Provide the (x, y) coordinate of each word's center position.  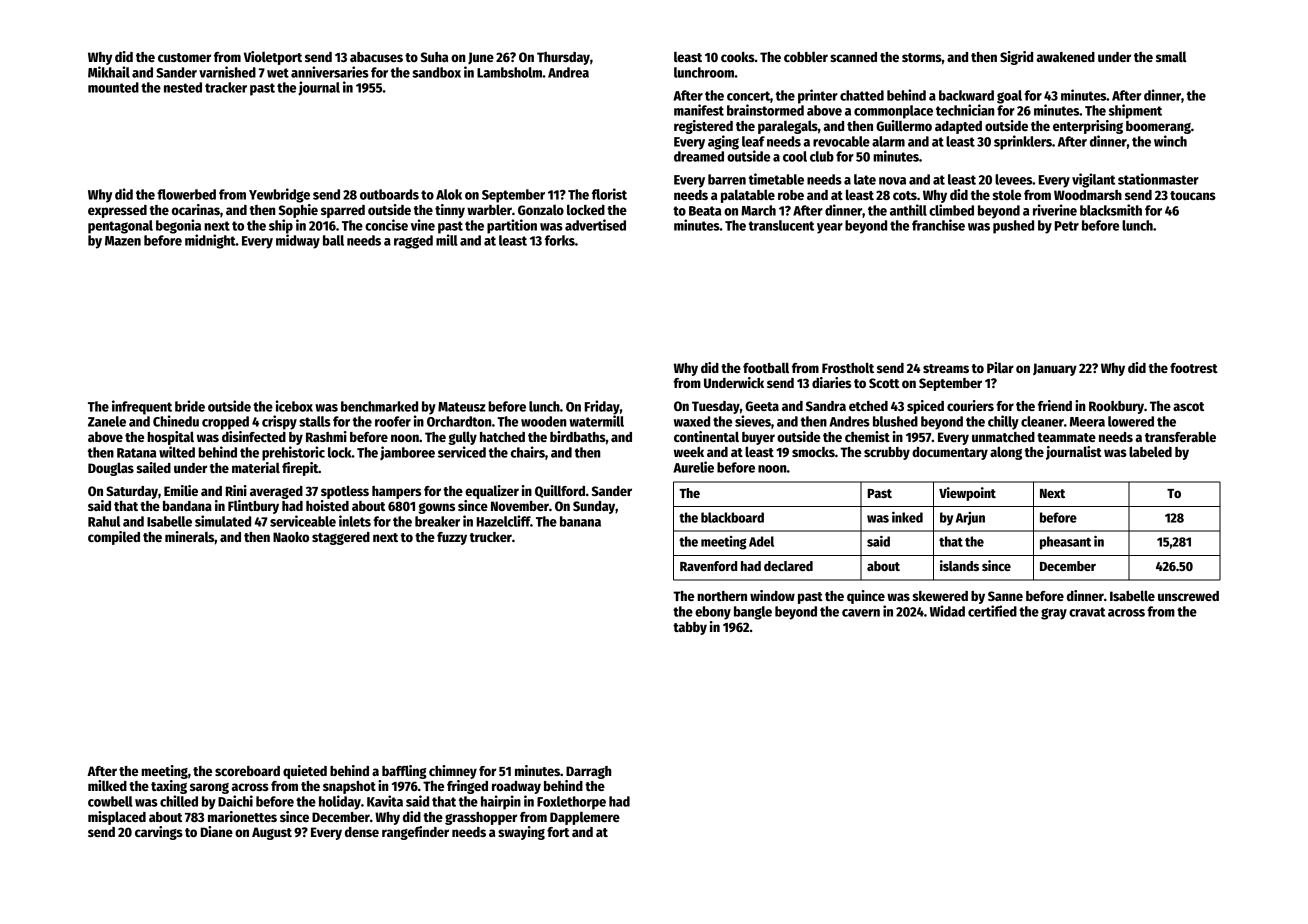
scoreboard (247, 771)
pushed (1013, 227)
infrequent (142, 407)
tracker (226, 87)
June (481, 58)
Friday (602, 407)
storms (922, 57)
